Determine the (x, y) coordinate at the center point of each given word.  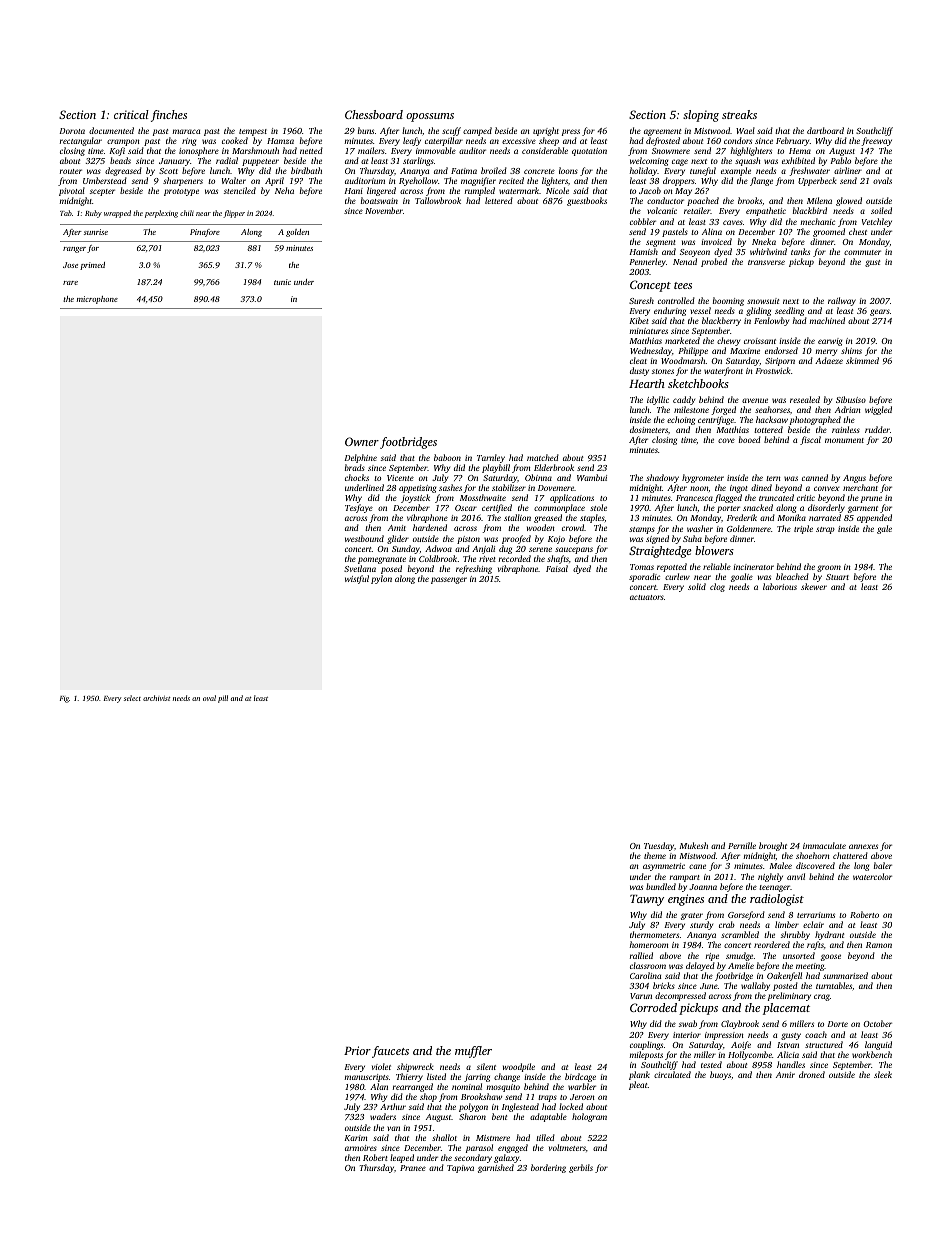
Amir (785, 1075)
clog (717, 587)
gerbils (581, 1168)
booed (750, 439)
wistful (357, 579)
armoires (361, 1148)
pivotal (72, 191)
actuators (647, 597)
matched (543, 457)
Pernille (742, 845)
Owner (362, 441)
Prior (357, 1050)
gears (880, 312)
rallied (641, 955)
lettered (499, 200)
